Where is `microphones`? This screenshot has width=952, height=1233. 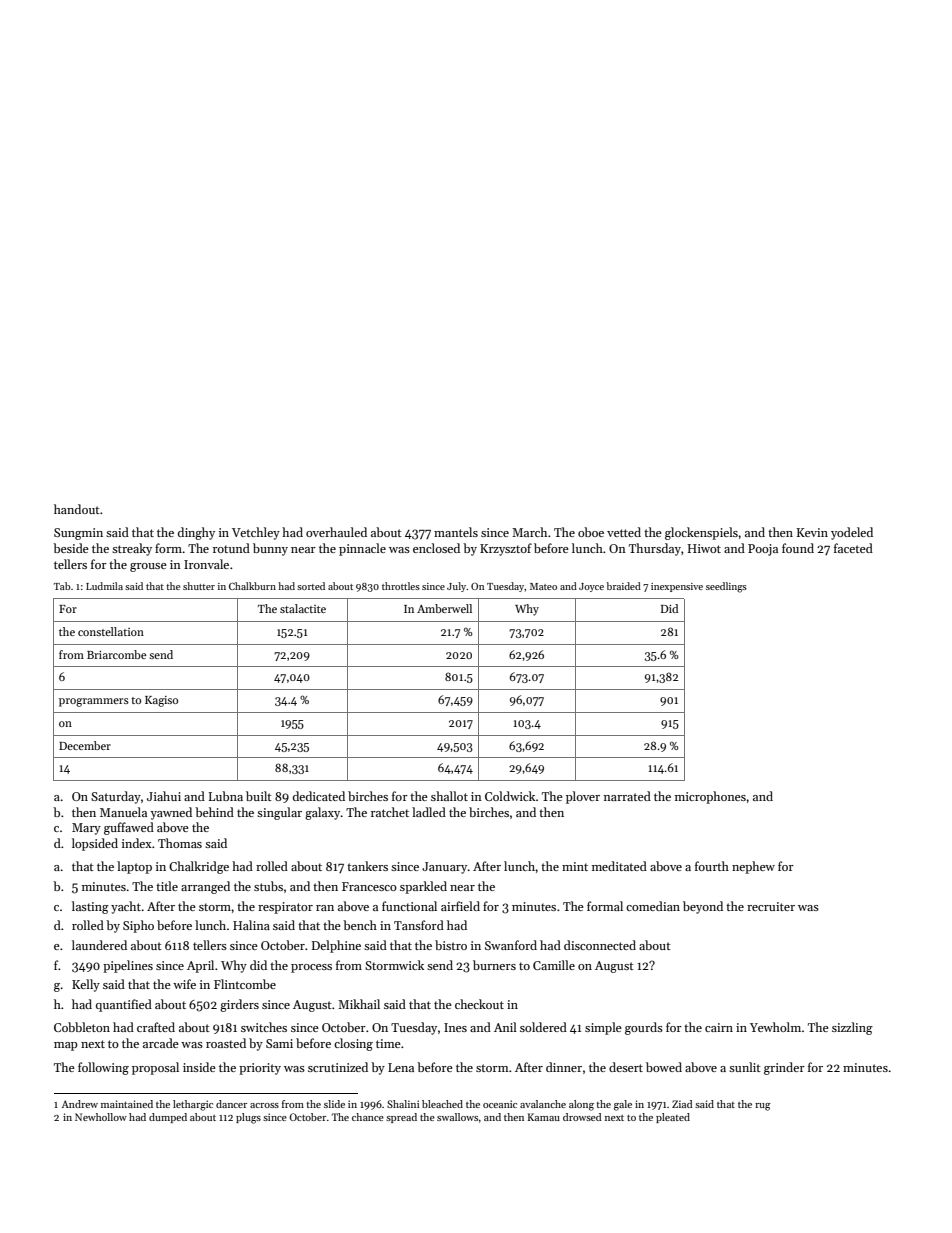 microphones is located at coordinates (710, 797).
